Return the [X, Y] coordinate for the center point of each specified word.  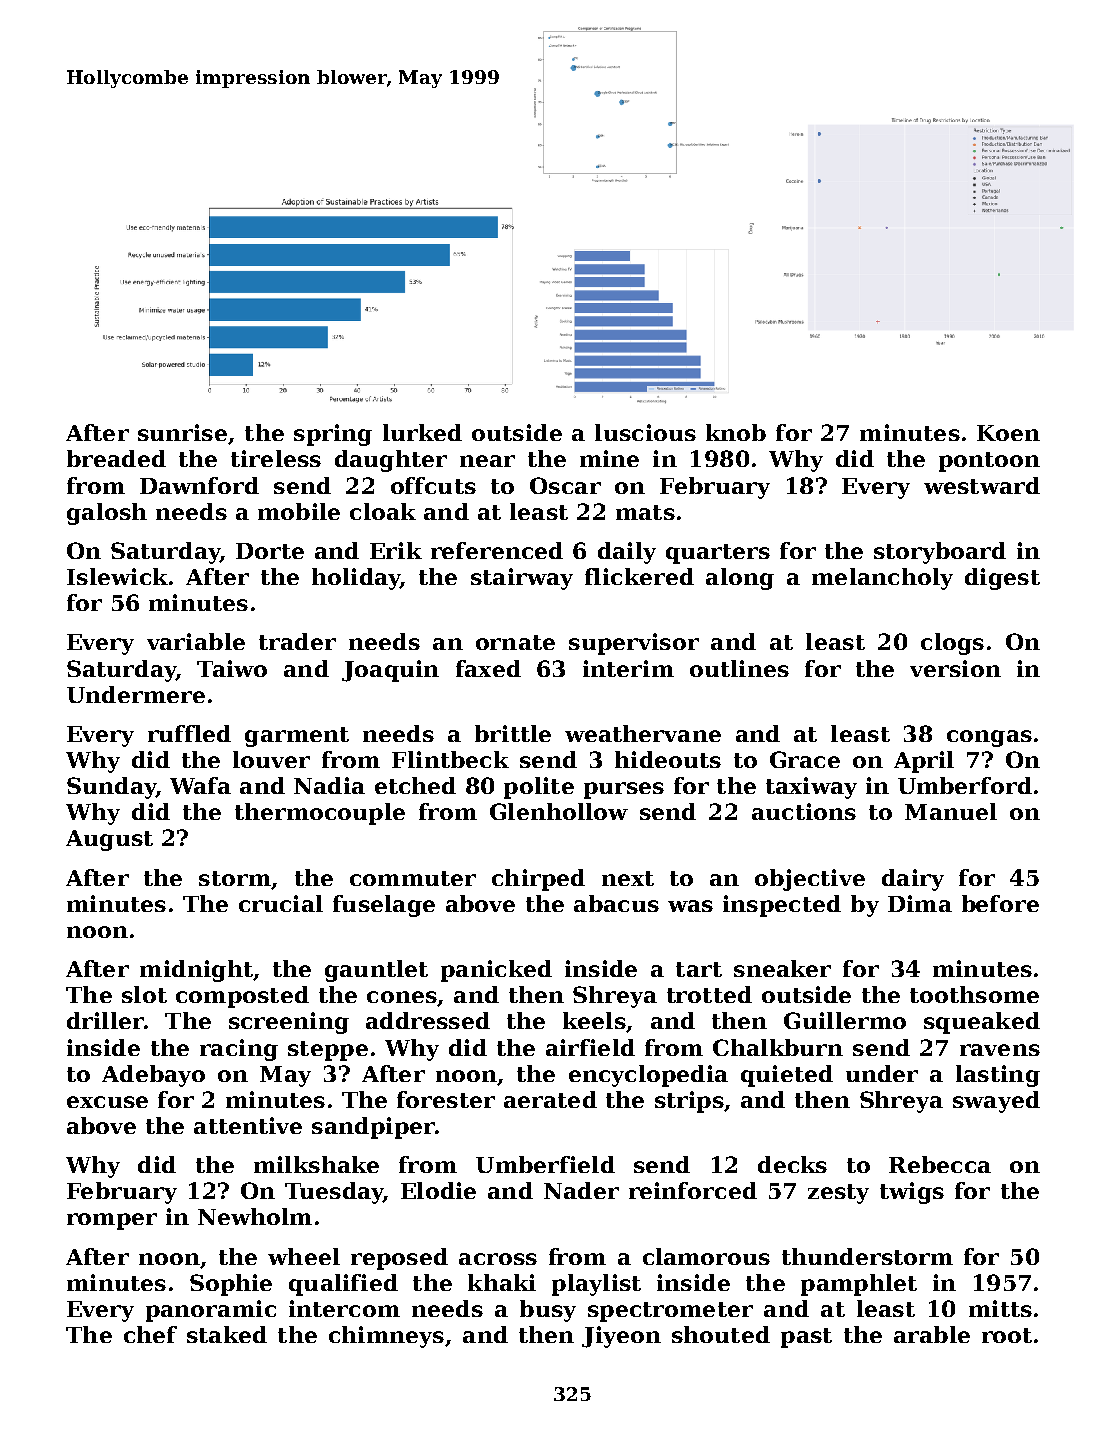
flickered [639, 576]
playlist [596, 1285]
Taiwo [232, 668]
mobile [299, 511]
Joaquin [390, 671]
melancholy [882, 579]
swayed [996, 1102]
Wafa [200, 785]
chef [150, 1334]
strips [689, 1102]
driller [105, 1020]
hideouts [668, 759]
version [955, 668]
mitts [1000, 1308]
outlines [739, 668]
